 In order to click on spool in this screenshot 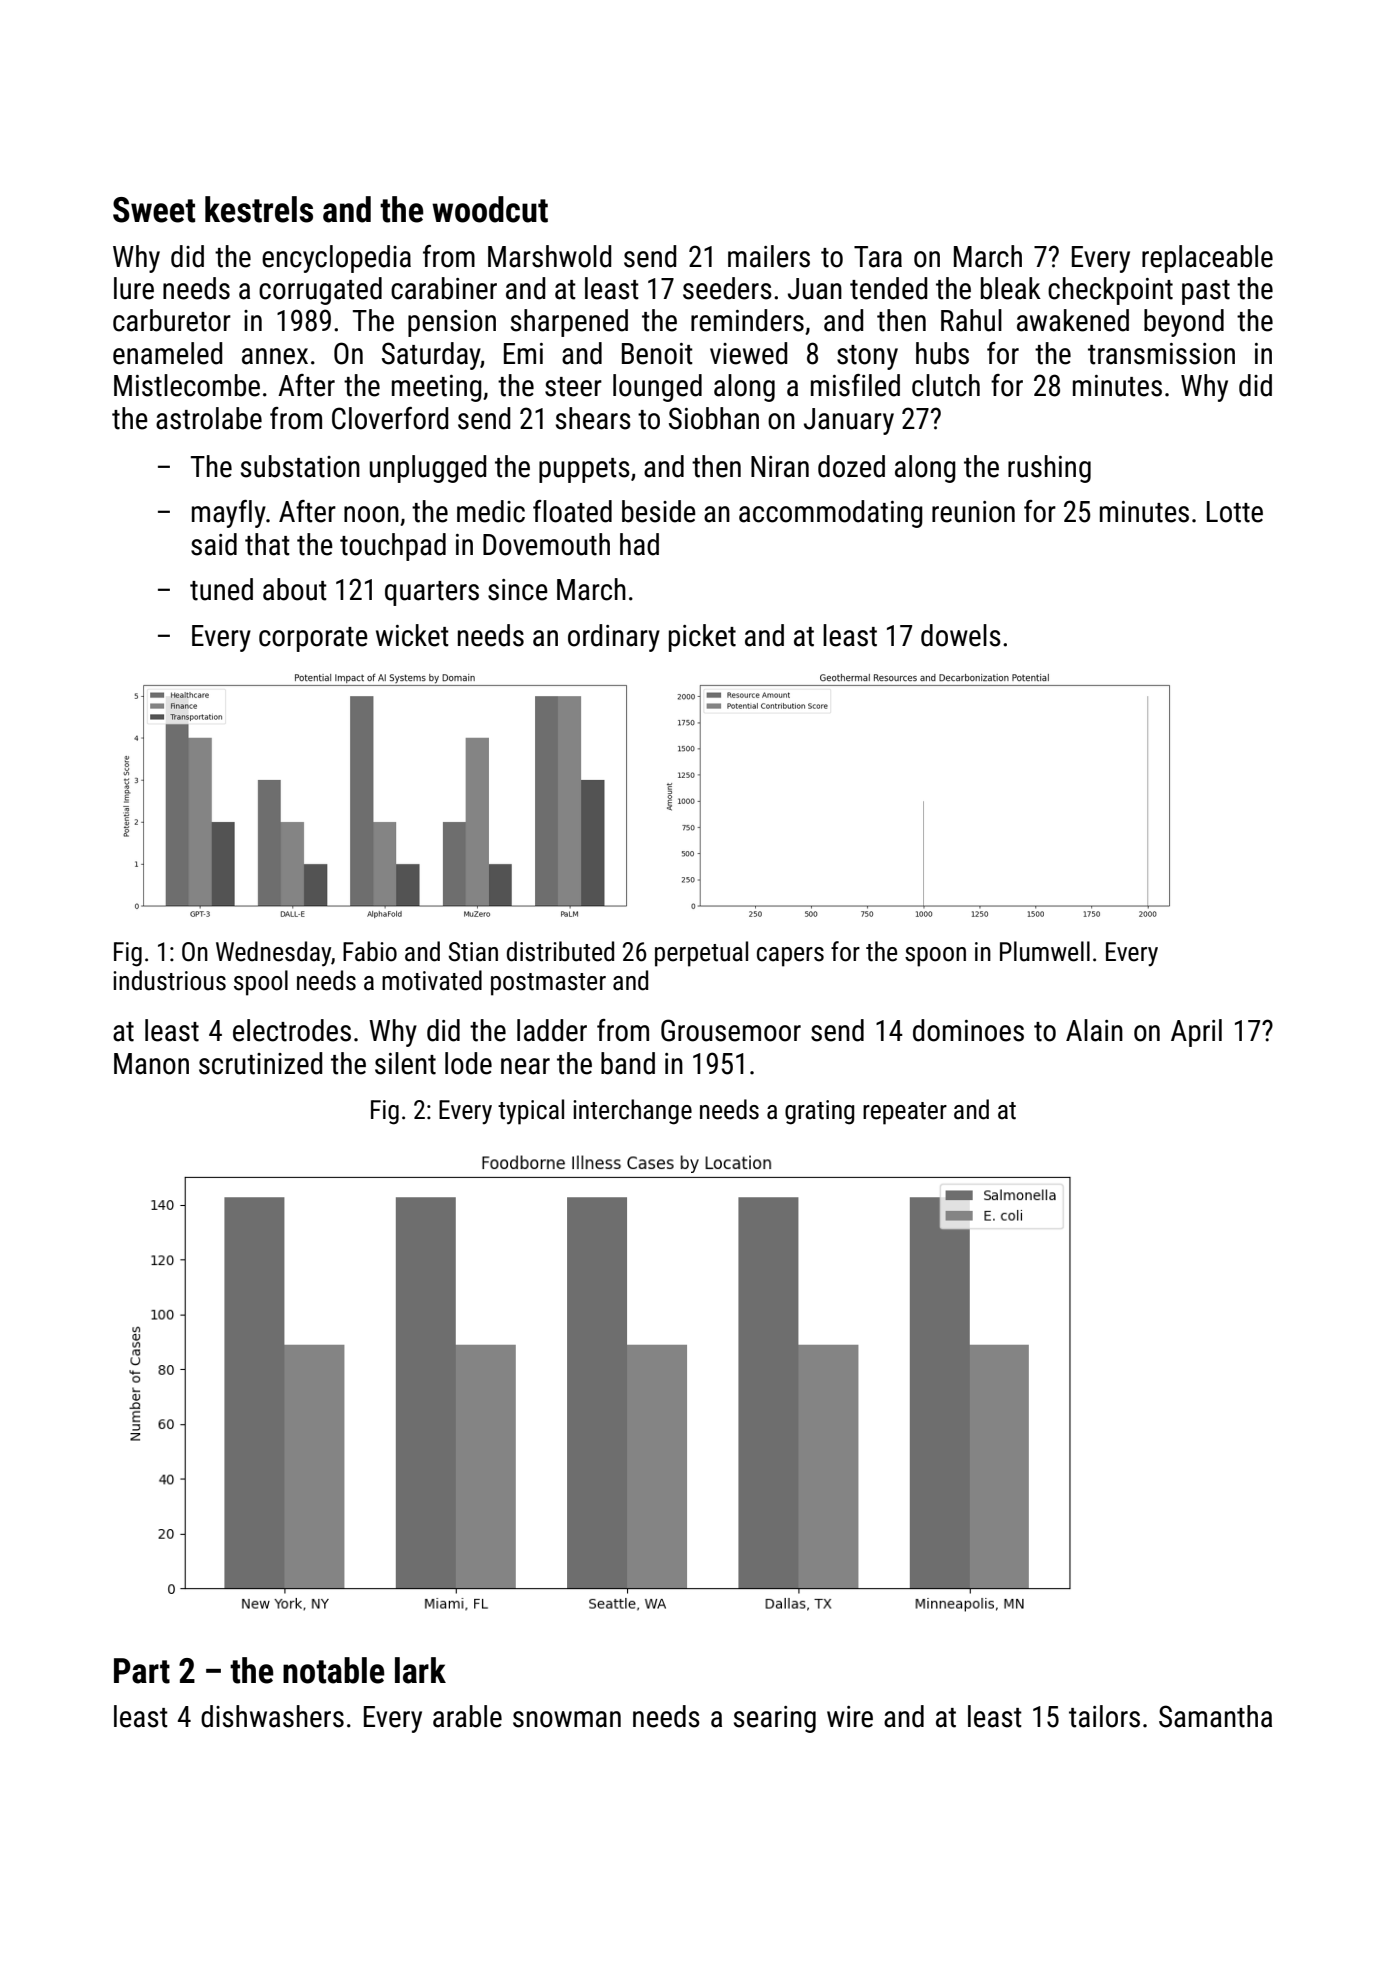, I will do `click(261, 983)`.
